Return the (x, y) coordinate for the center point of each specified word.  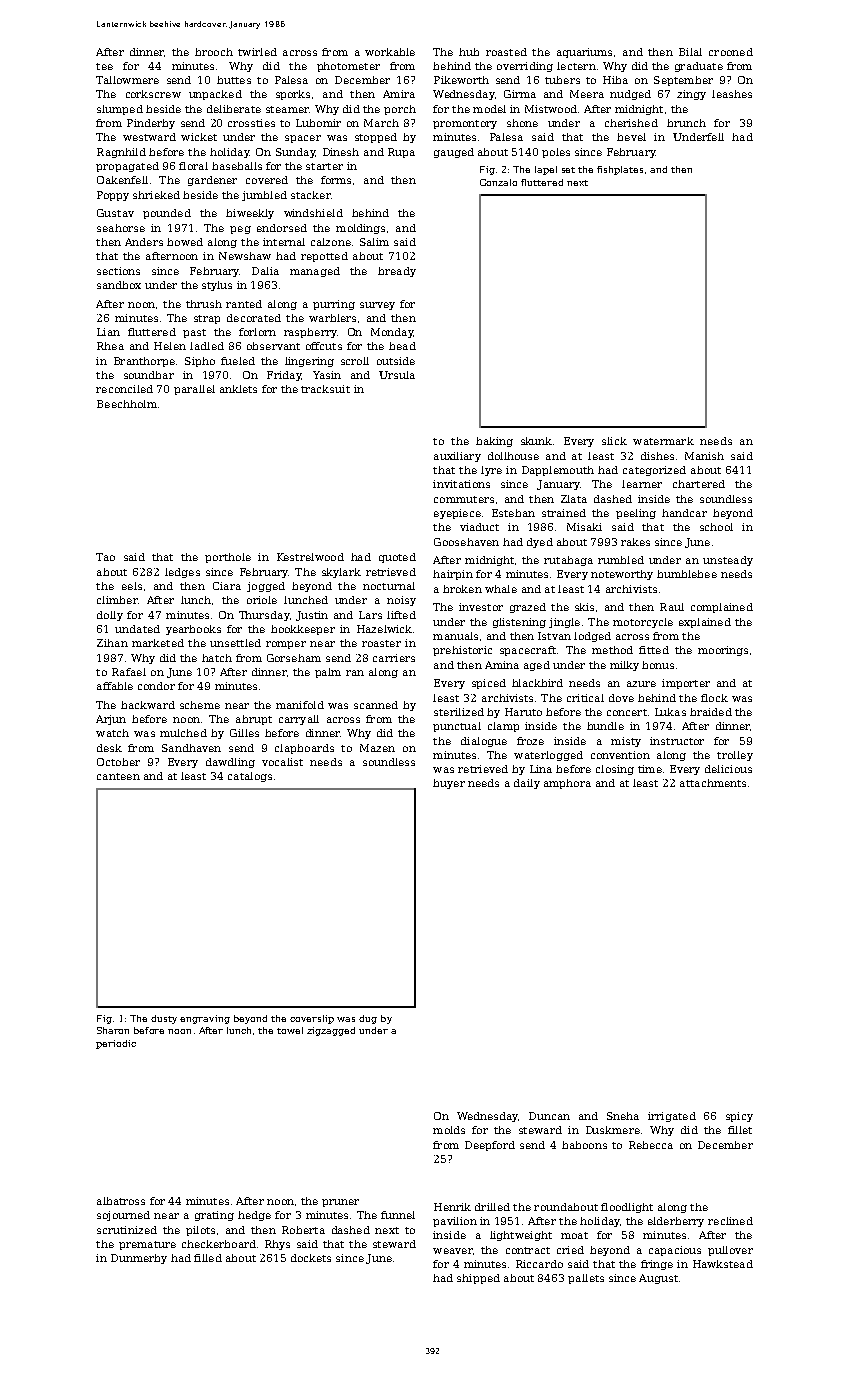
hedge (254, 1216)
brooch (214, 52)
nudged (630, 95)
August (658, 1279)
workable (390, 52)
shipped (478, 1279)
